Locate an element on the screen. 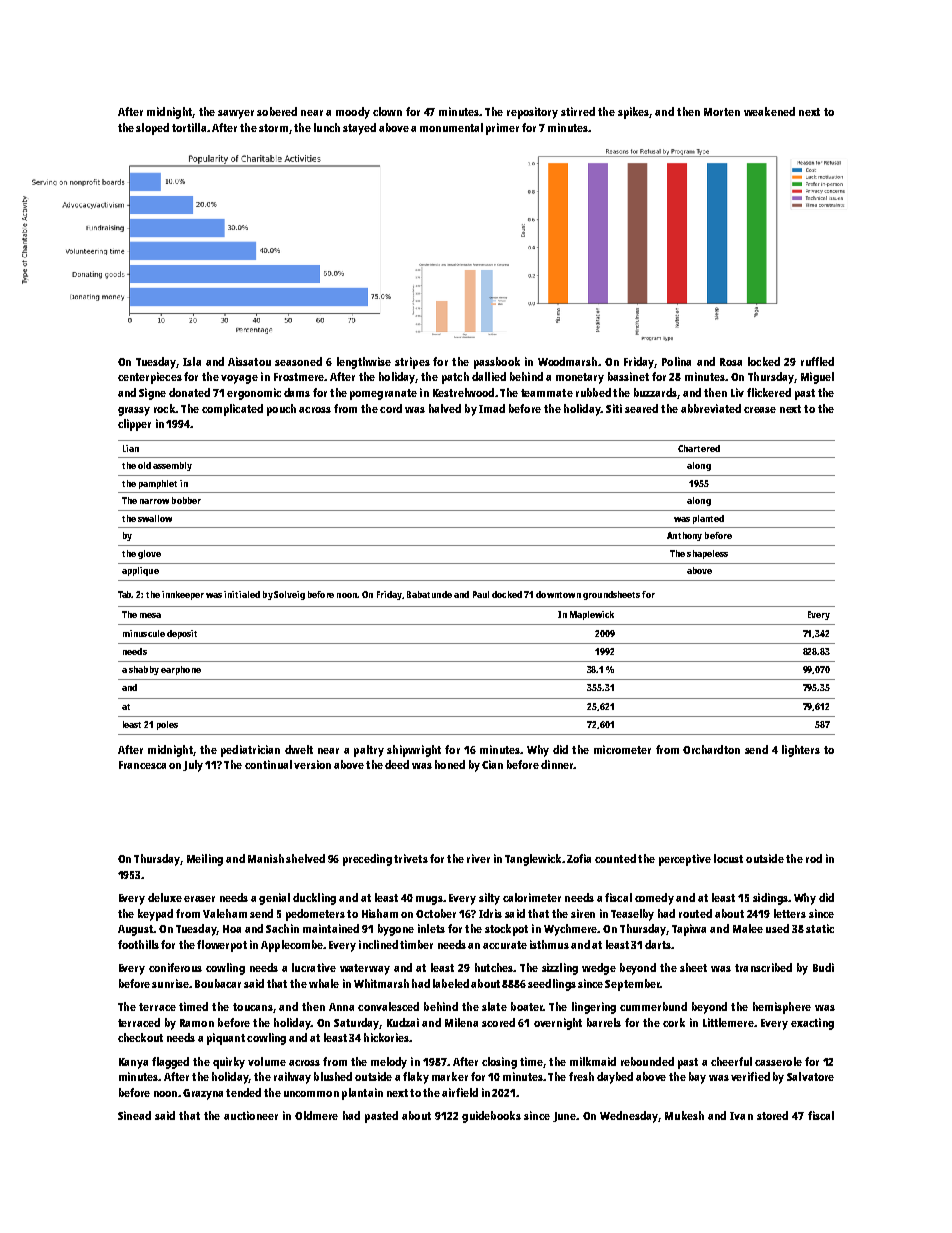 This screenshot has width=952, height=1233. auctioneer is located at coordinates (251, 1115).
